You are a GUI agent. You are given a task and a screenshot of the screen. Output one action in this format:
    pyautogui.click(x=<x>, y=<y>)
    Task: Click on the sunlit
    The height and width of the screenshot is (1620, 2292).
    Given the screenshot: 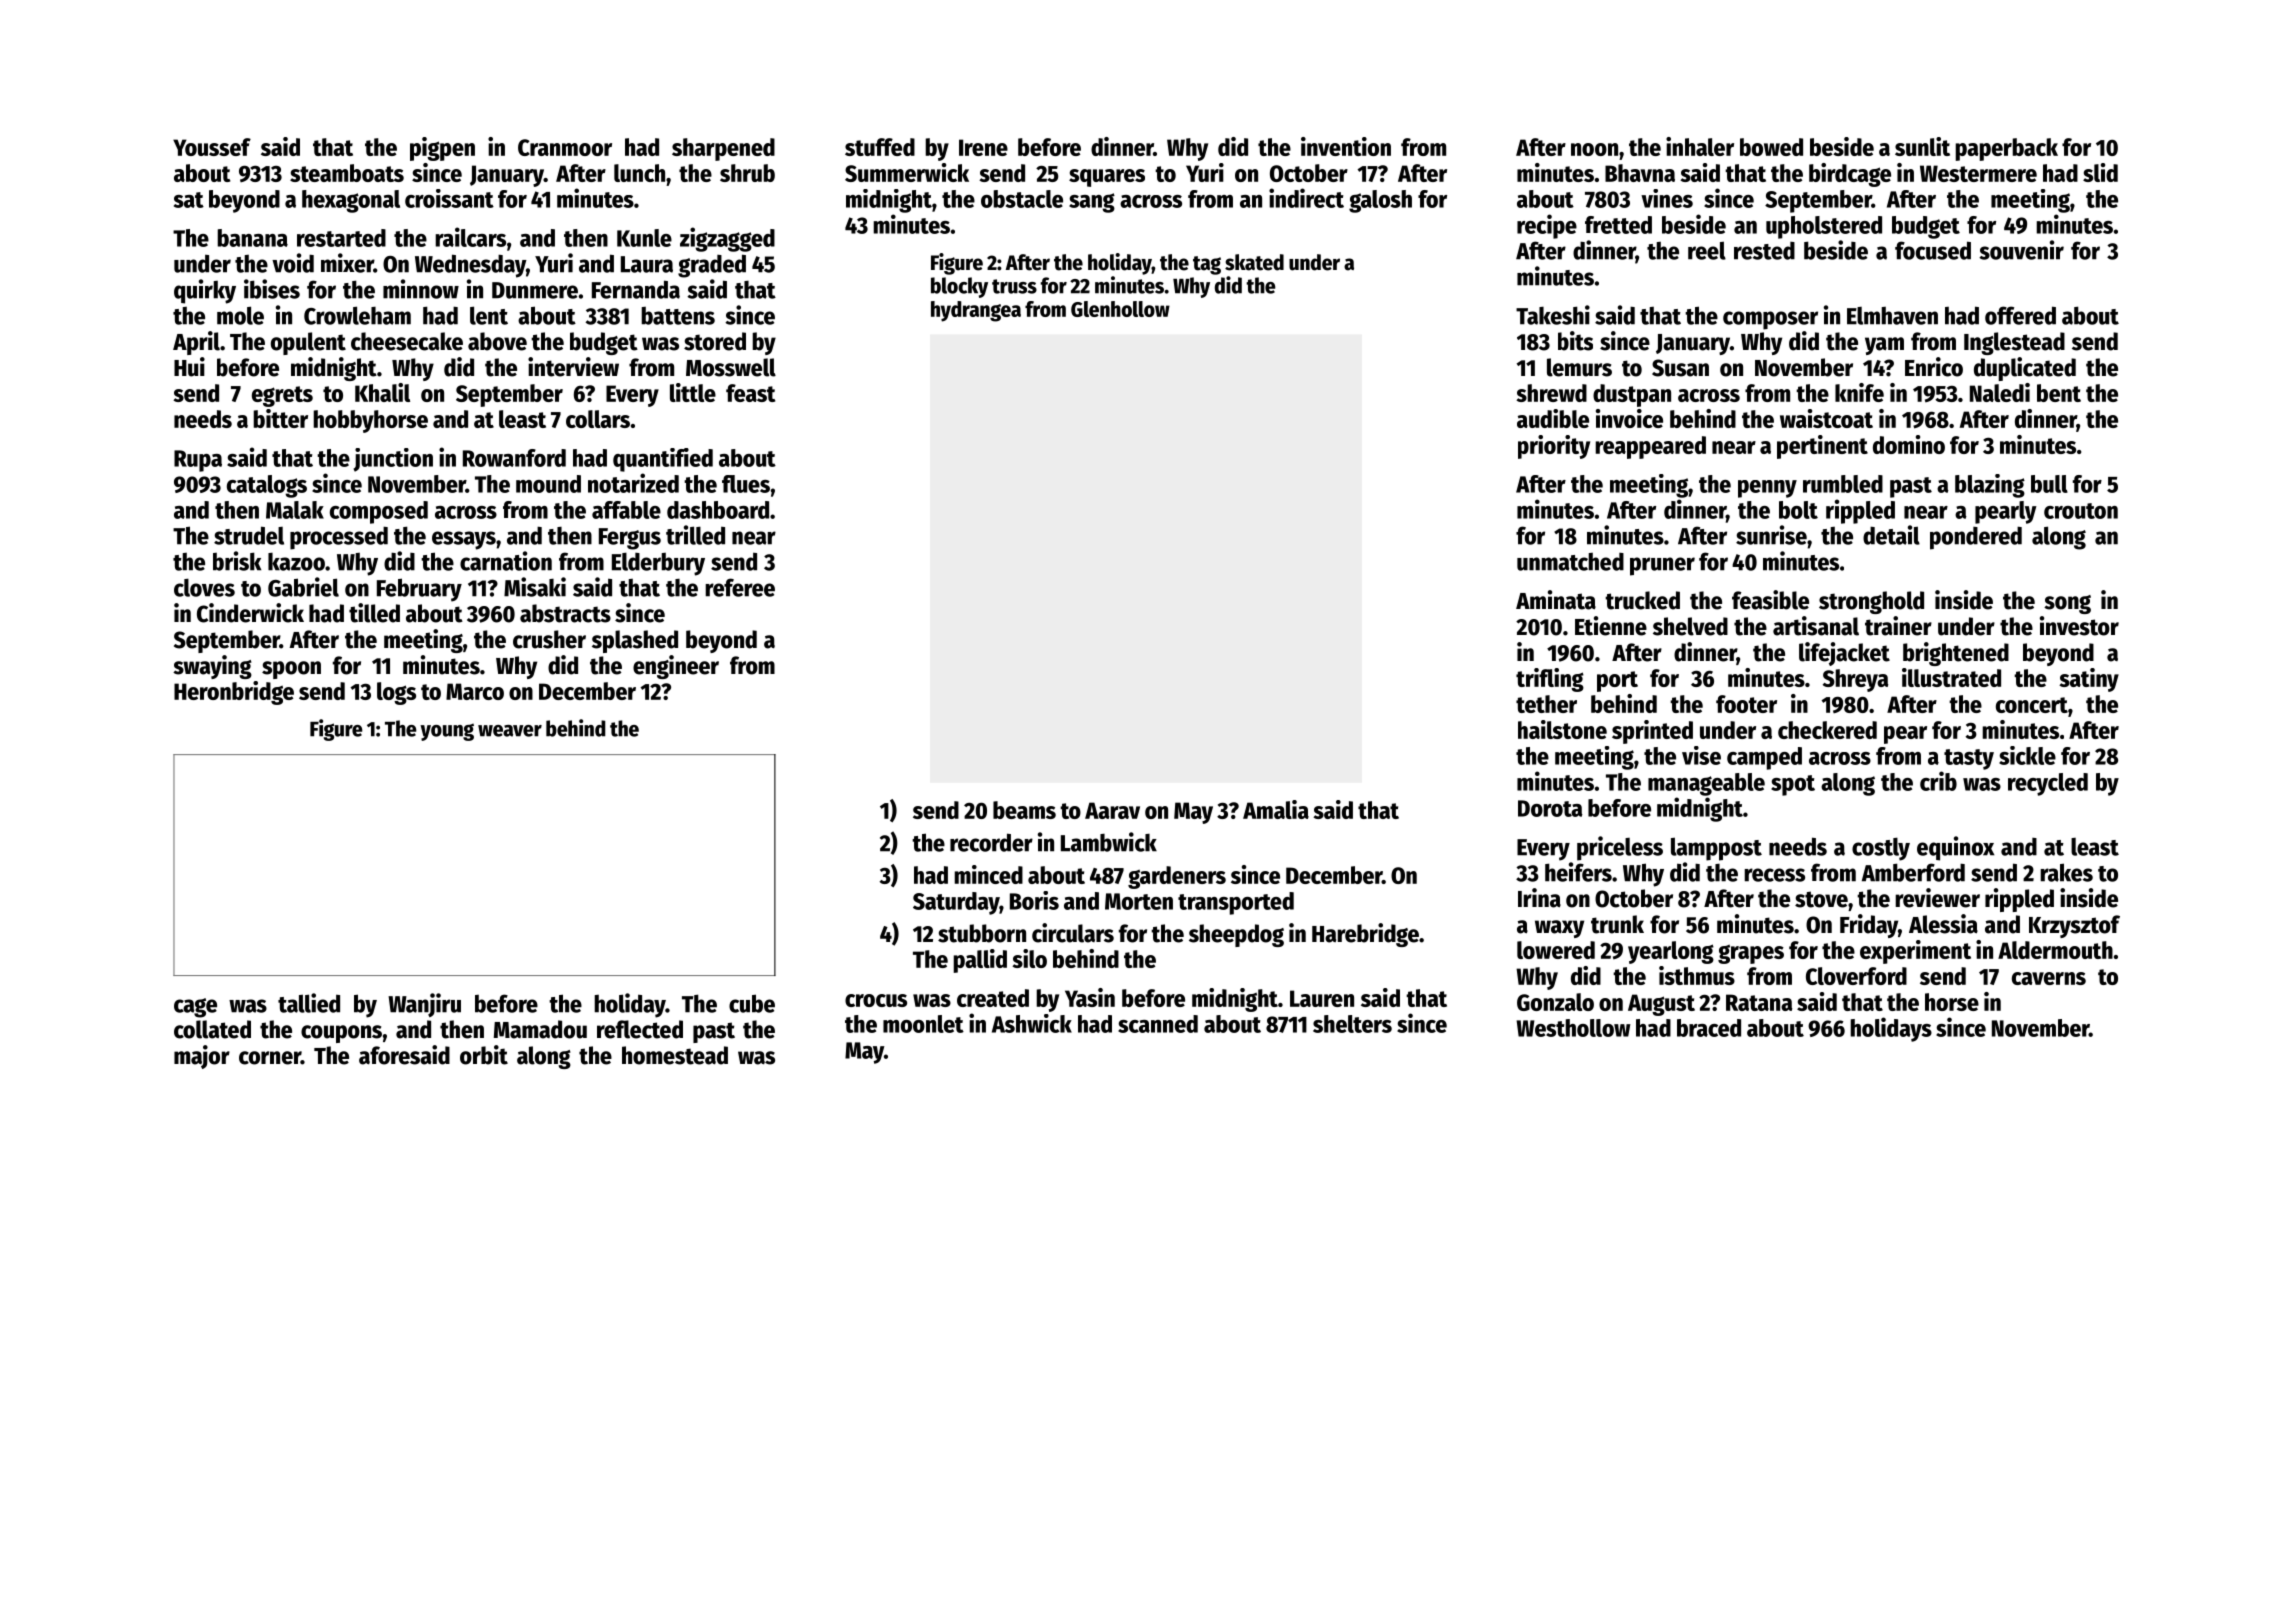 What is the action you would take?
    pyautogui.click(x=1922, y=146)
